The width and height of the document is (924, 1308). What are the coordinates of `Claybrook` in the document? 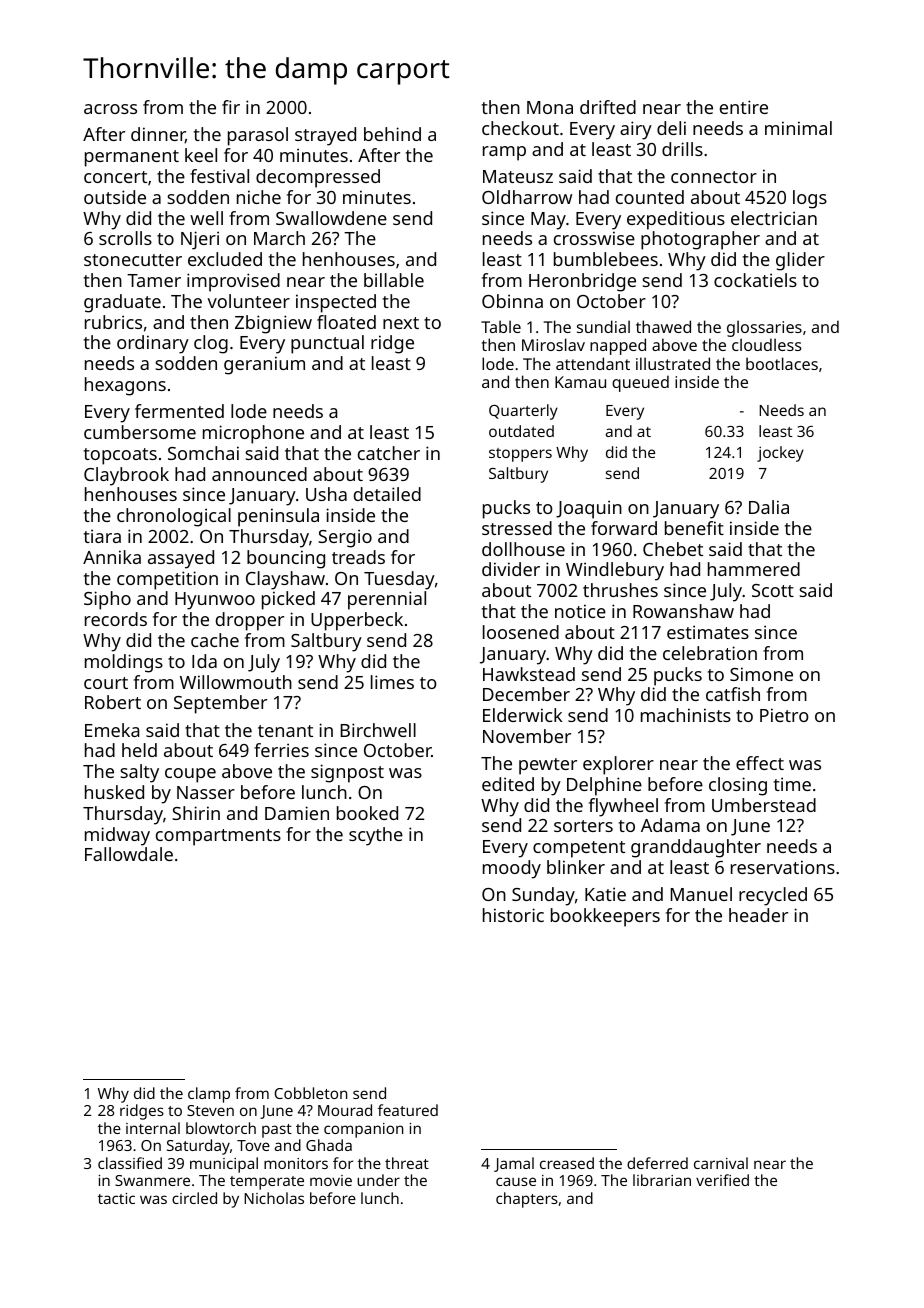 It's located at (126, 476).
